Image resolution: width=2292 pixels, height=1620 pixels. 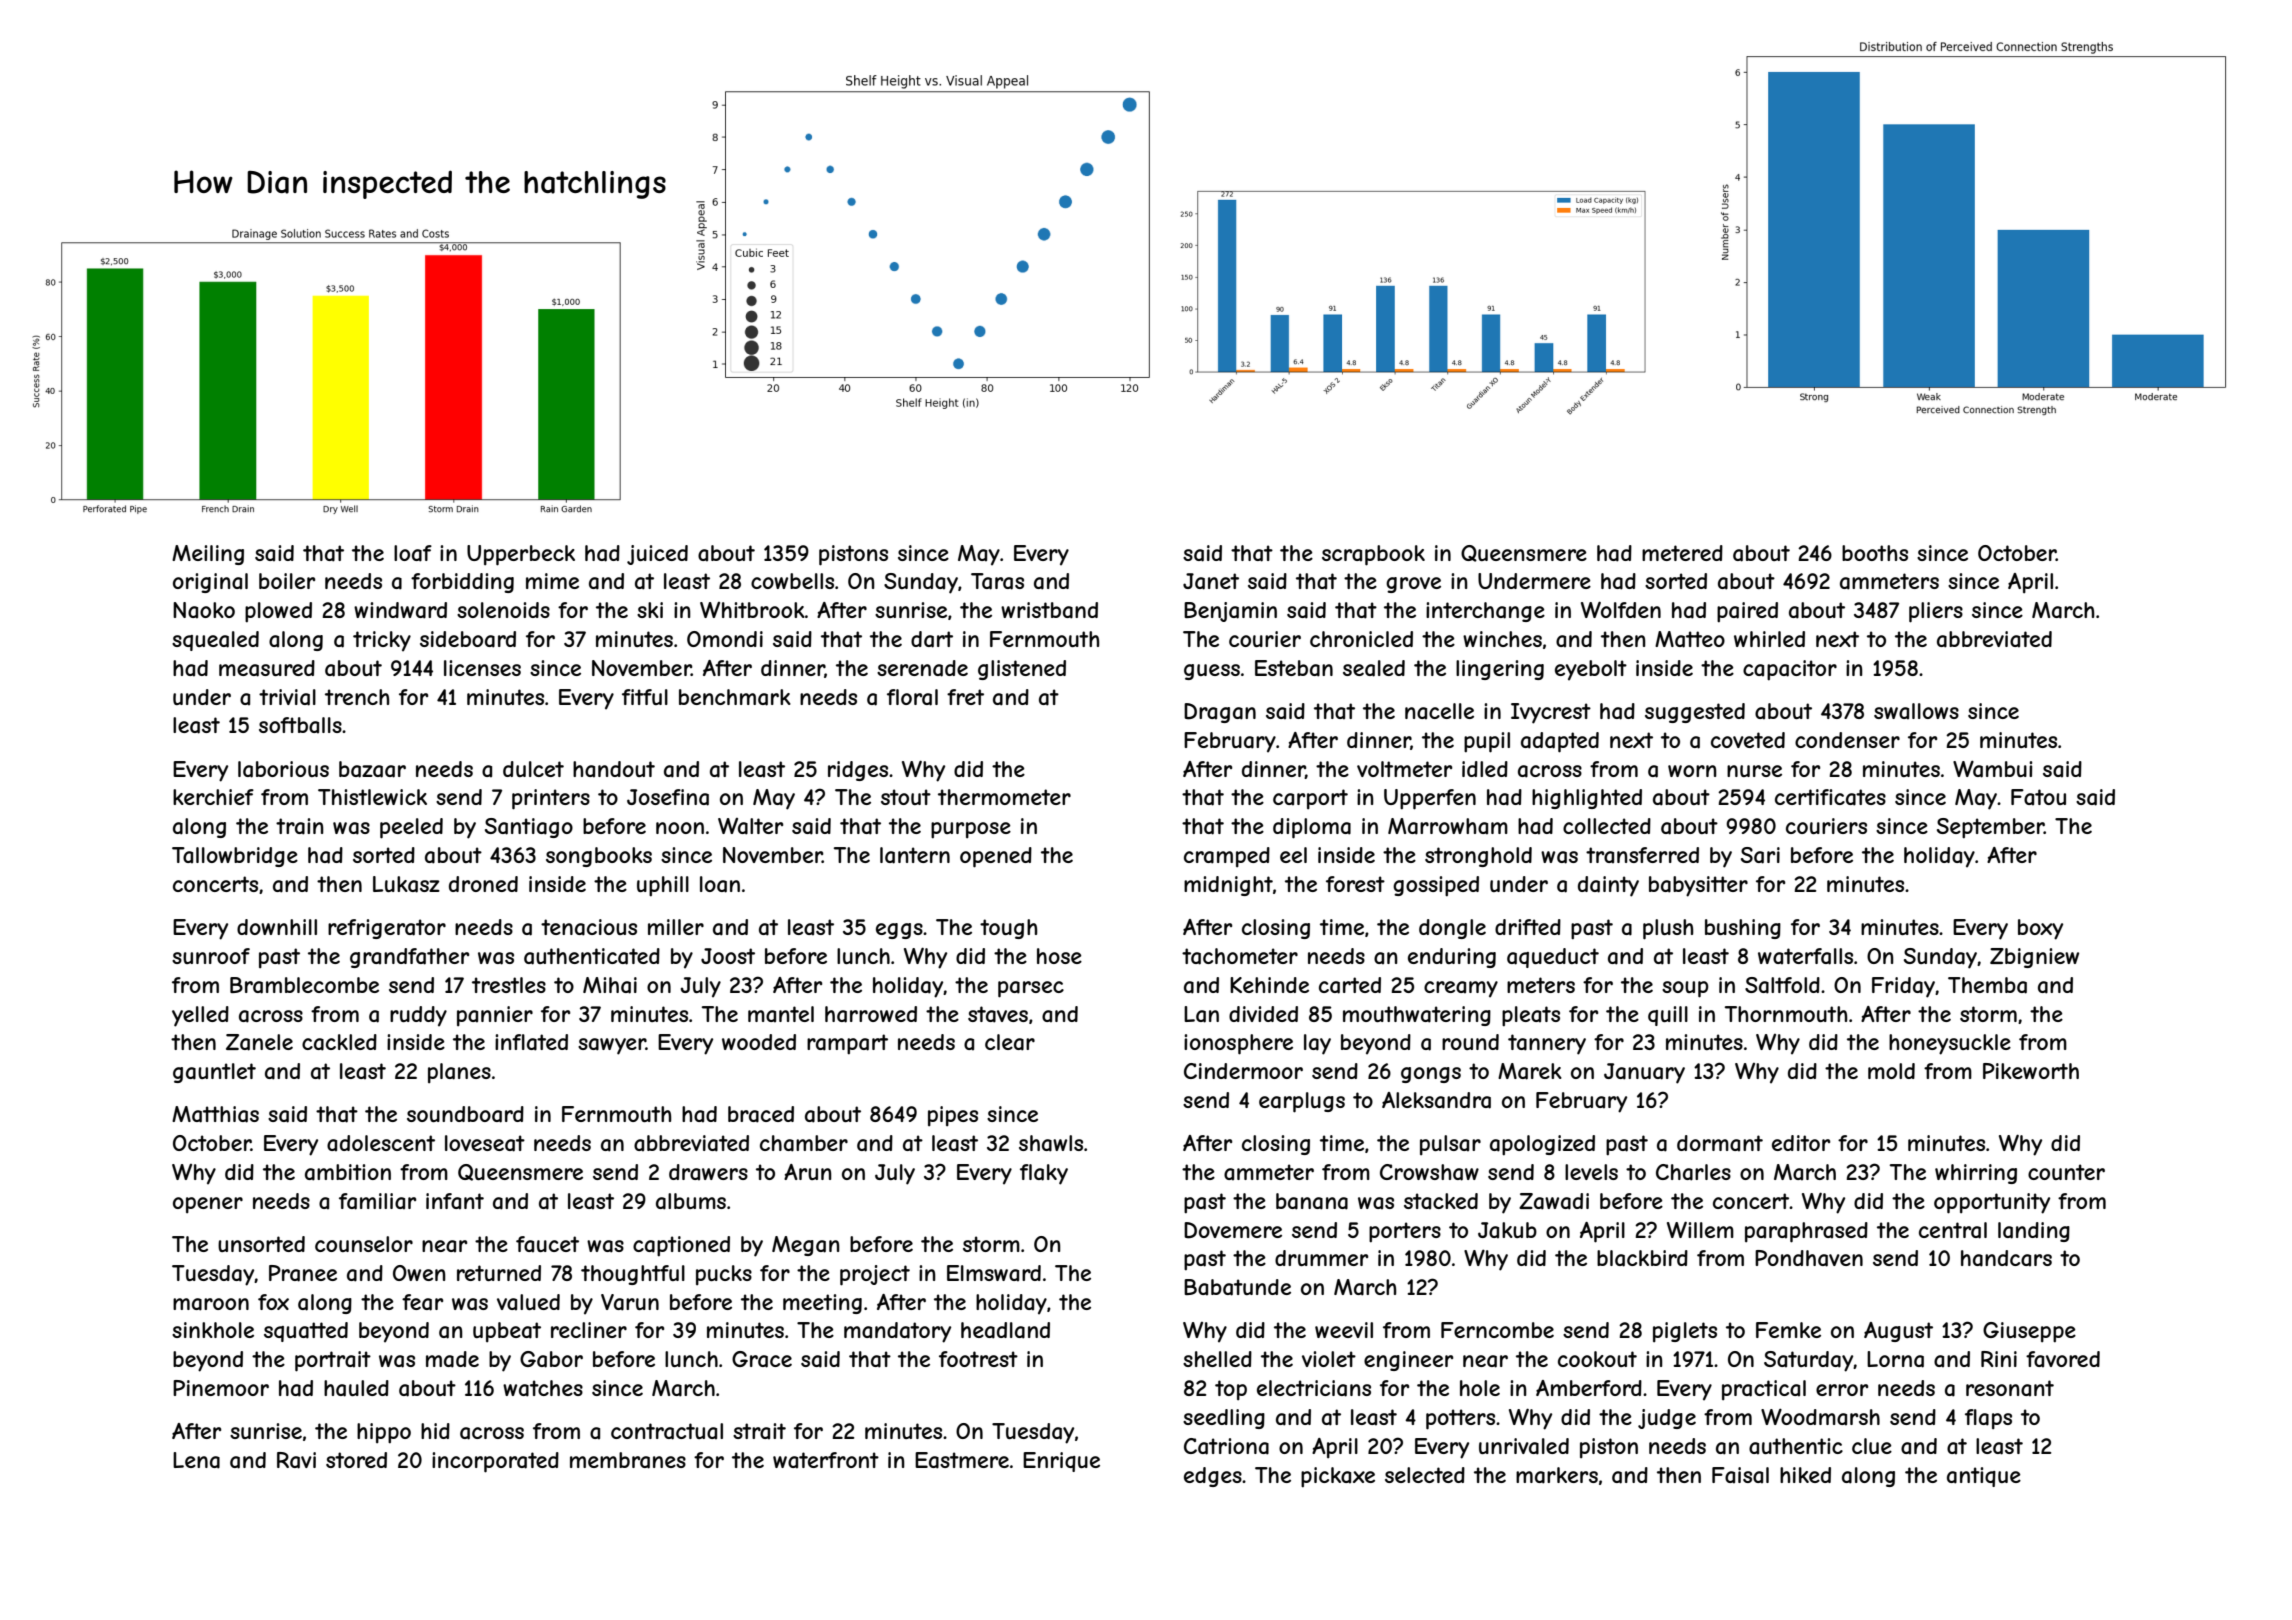 I want to click on yelled, so click(x=200, y=1016).
